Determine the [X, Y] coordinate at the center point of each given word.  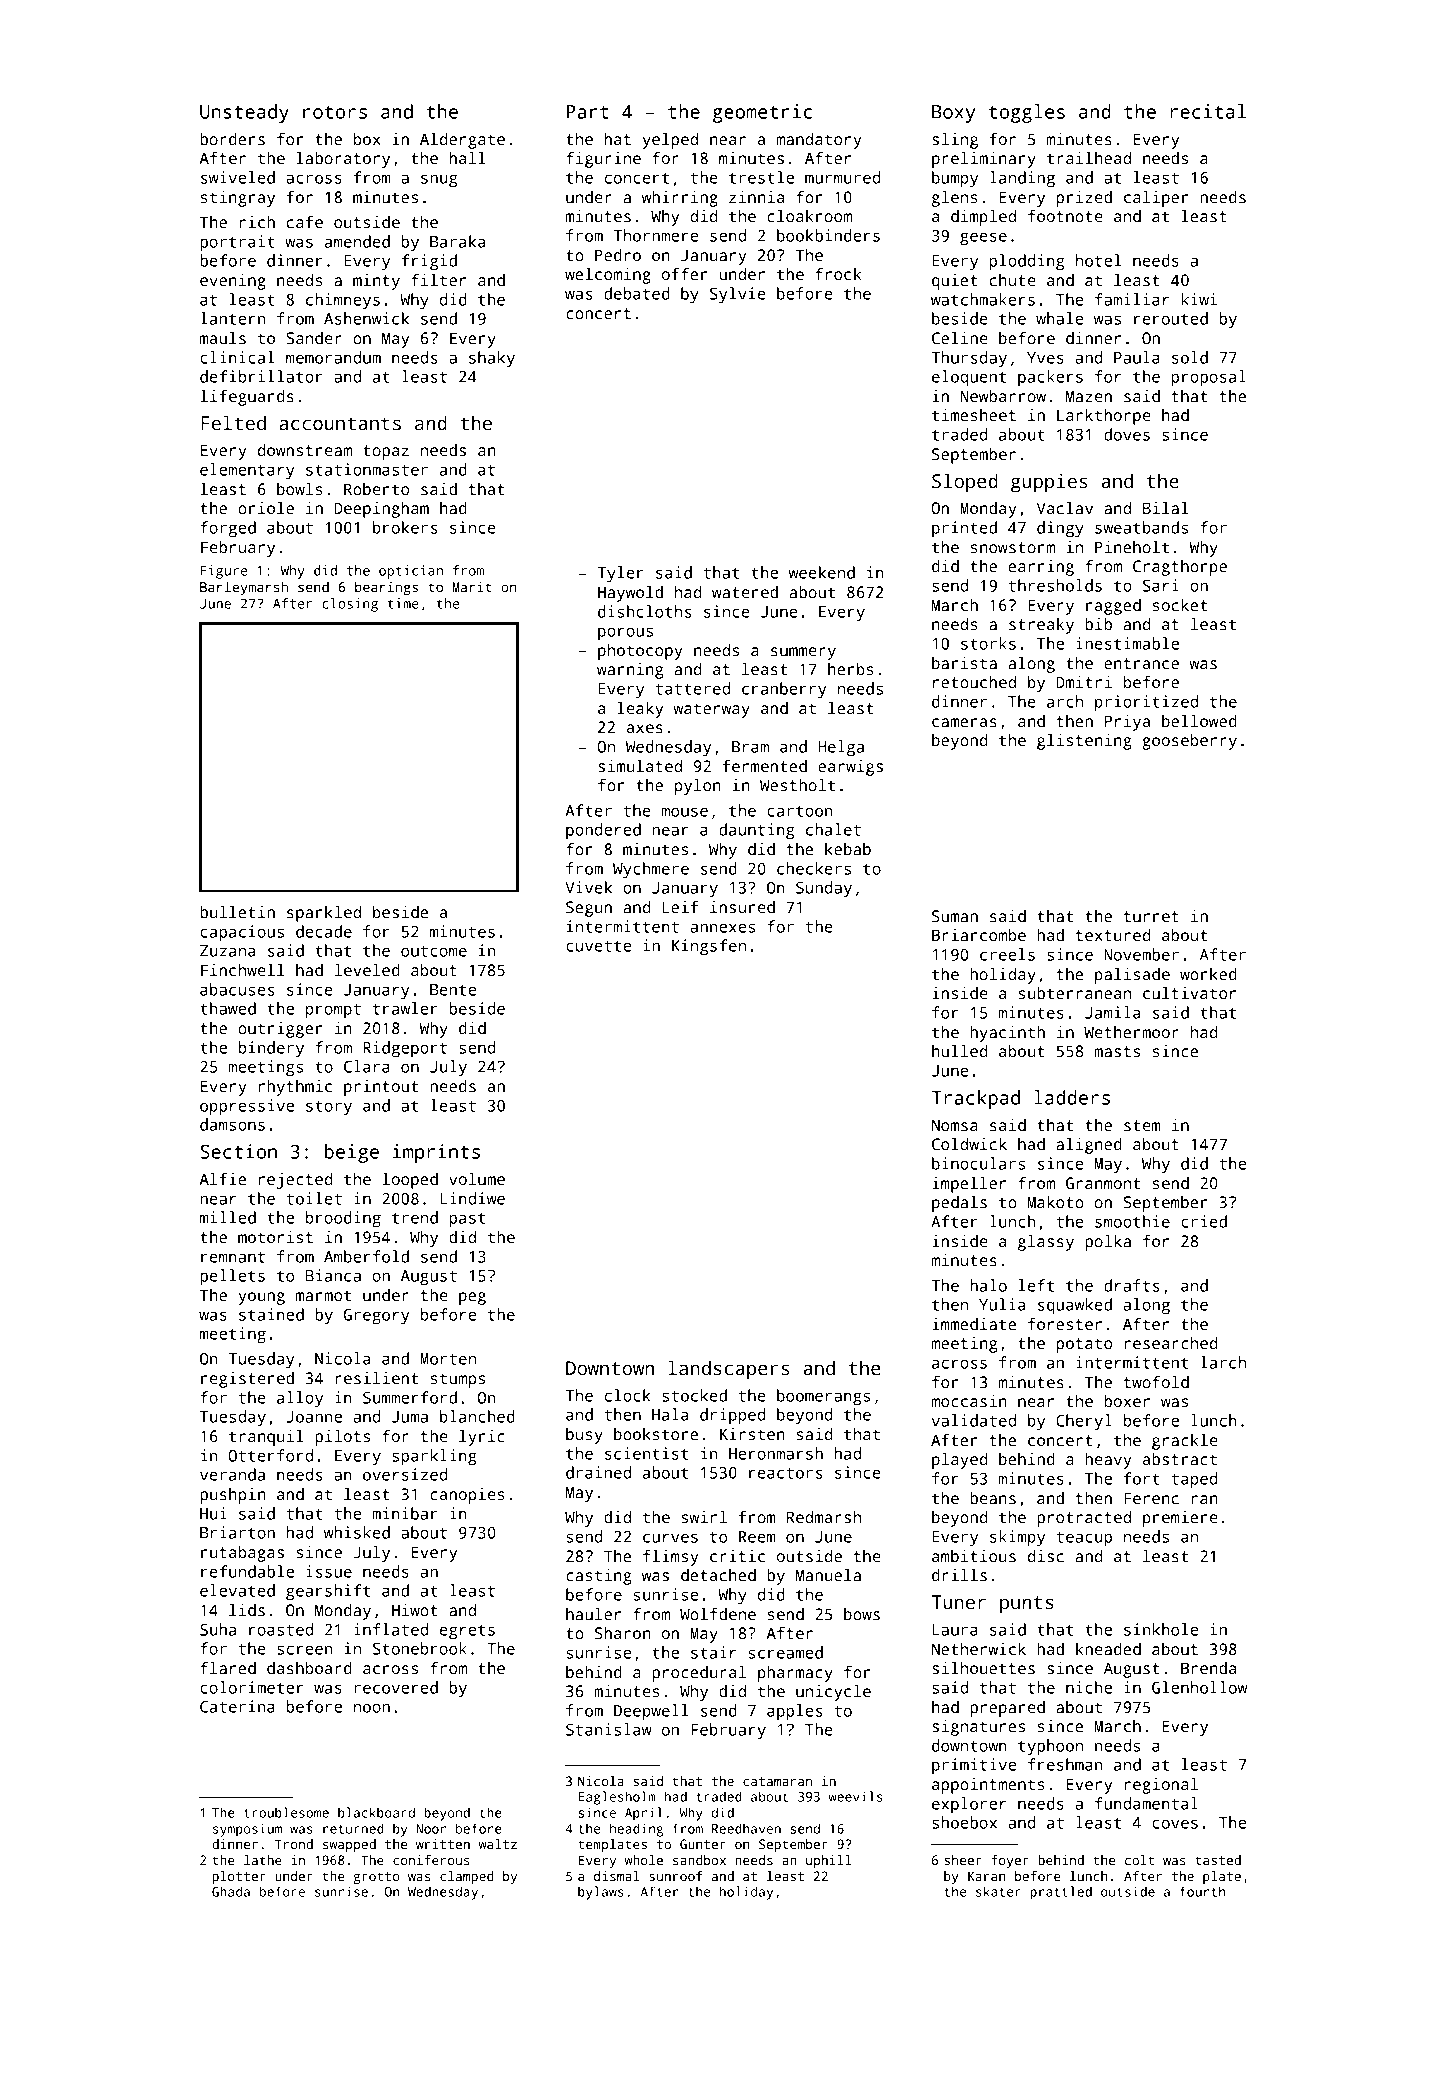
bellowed [1199, 721]
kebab [848, 849]
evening [233, 282]
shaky [492, 359]
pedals [959, 1204]
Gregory [377, 1316]
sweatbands [1141, 527]
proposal [1208, 378]
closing [350, 605]
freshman [1065, 1764]
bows [862, 1614]
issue [329, 1571]
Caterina [237, 1706]
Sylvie [738, 295]
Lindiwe [472, 1198]
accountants [340, 424]
